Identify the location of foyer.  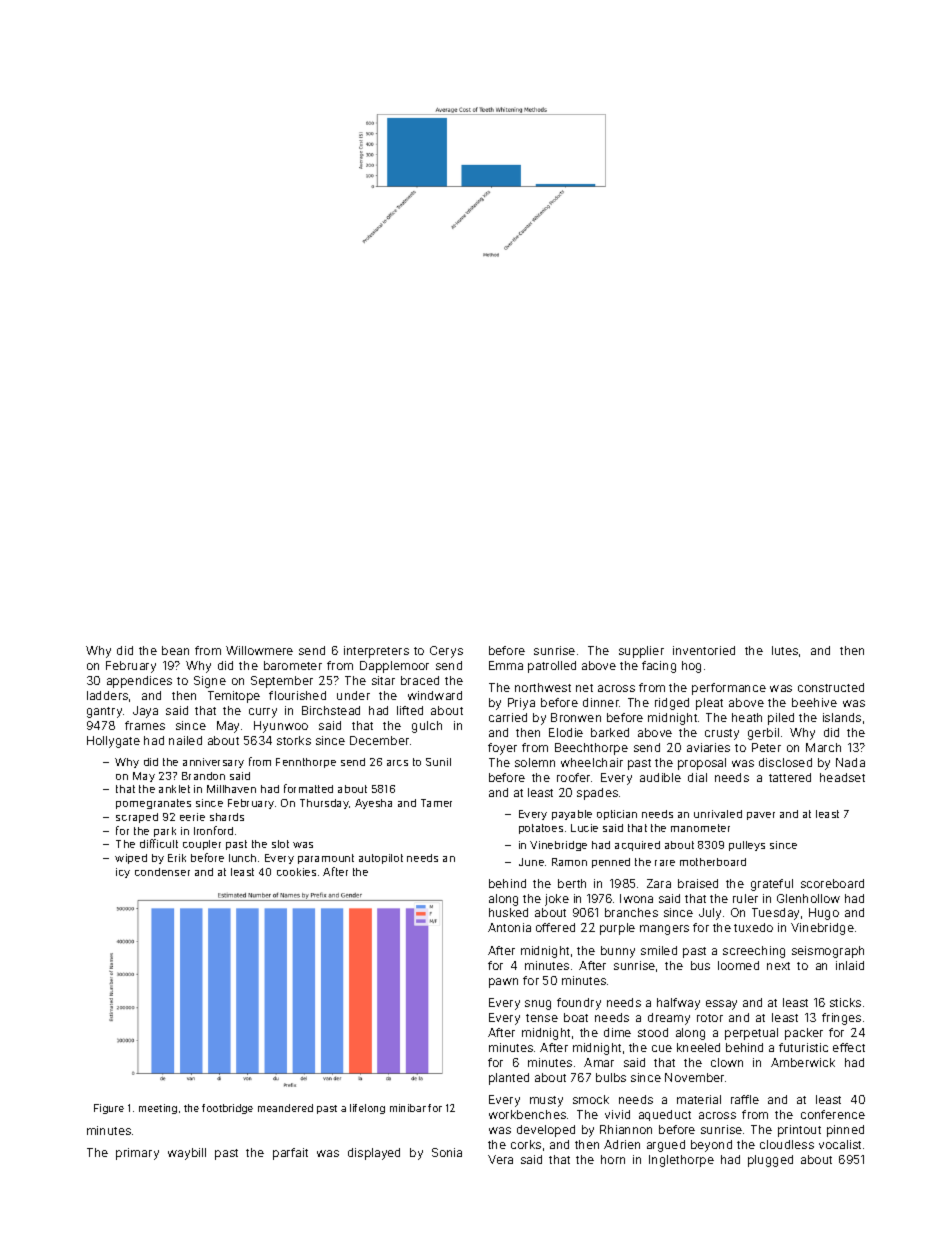
(502, 749).
